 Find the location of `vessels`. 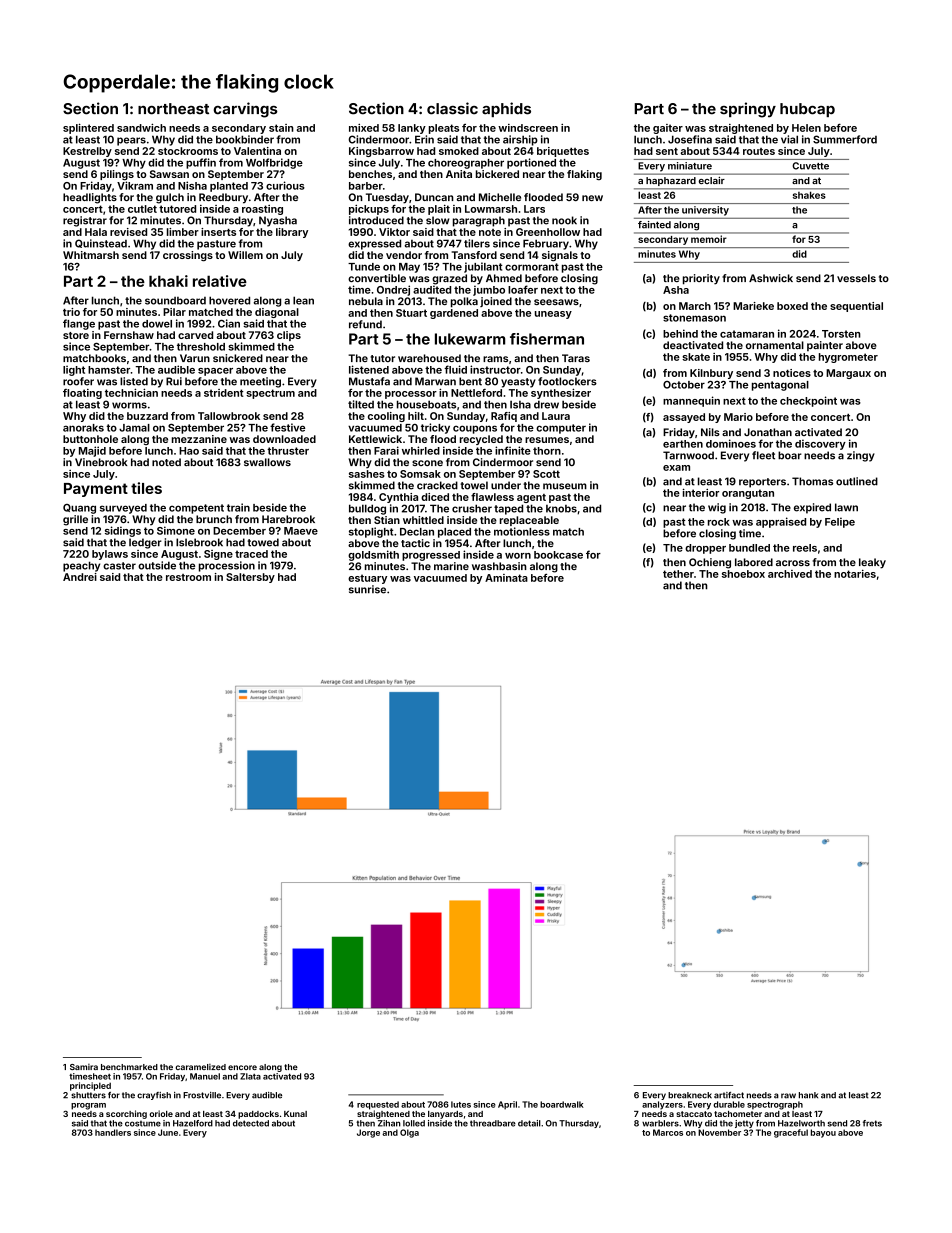

vessels is located at coordinates (856, 278).
